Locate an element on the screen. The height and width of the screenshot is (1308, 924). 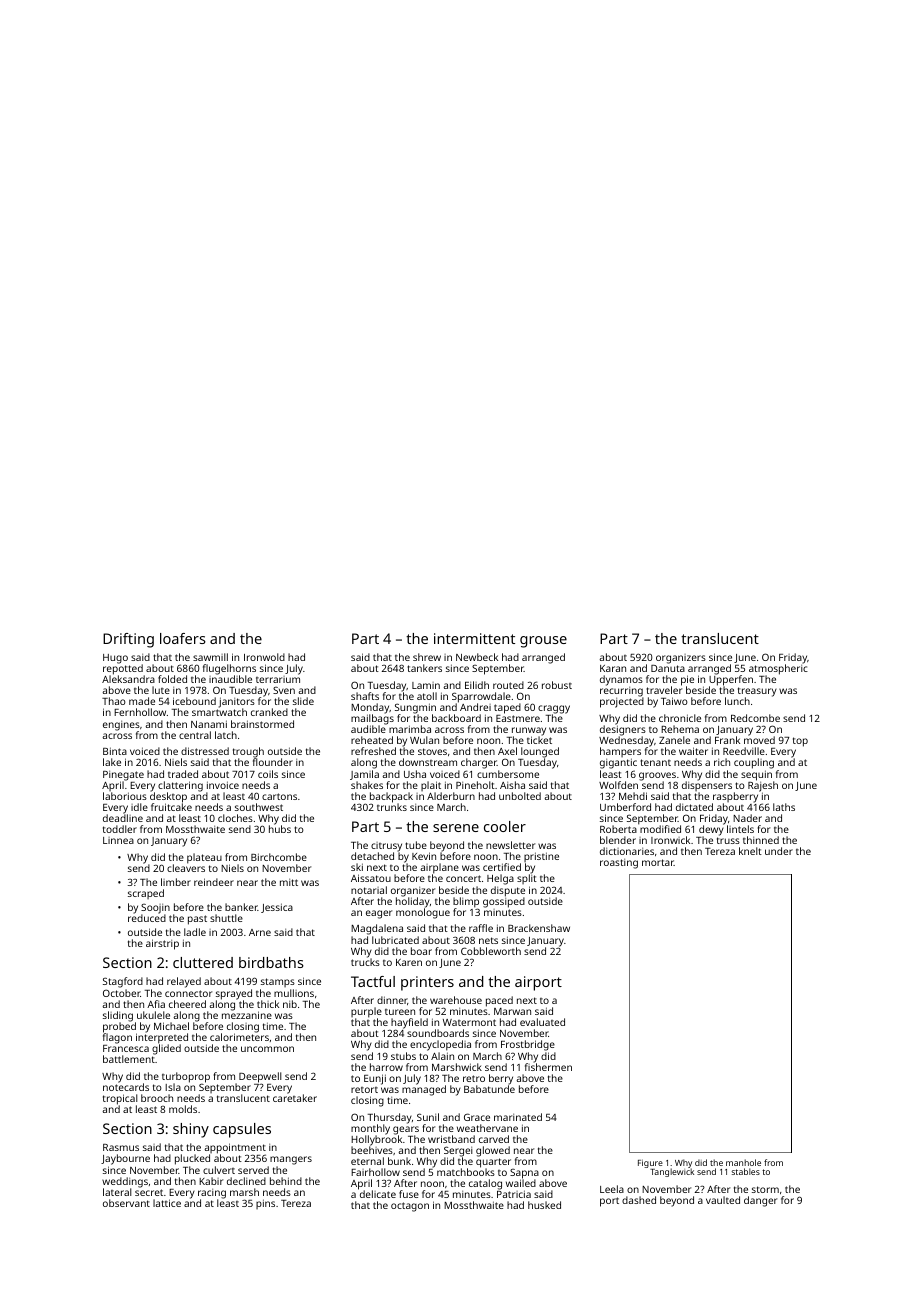
southwest is located at coordinates (259, 807).
